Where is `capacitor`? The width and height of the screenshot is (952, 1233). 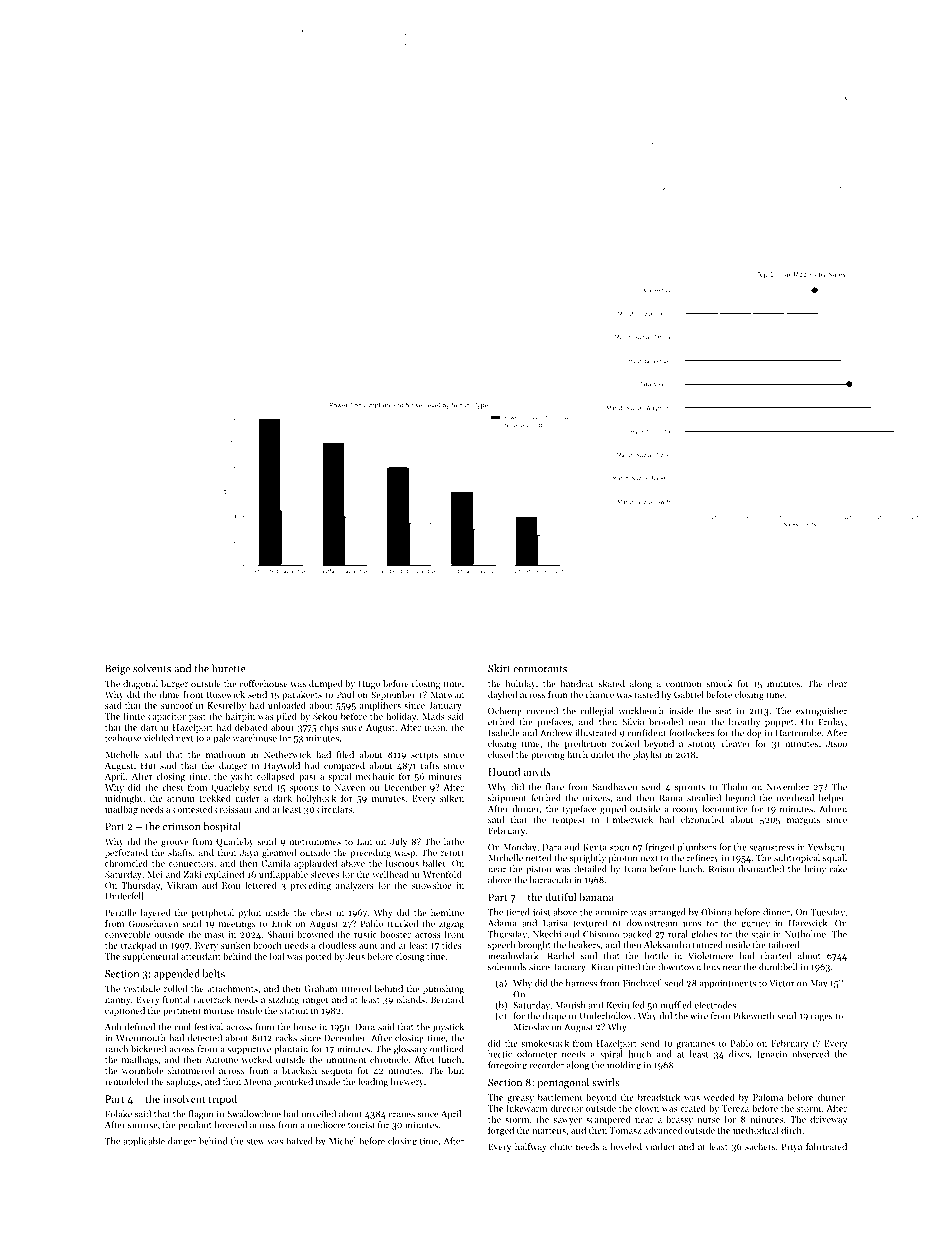
capacitor is located at coordinates (167, 717).
